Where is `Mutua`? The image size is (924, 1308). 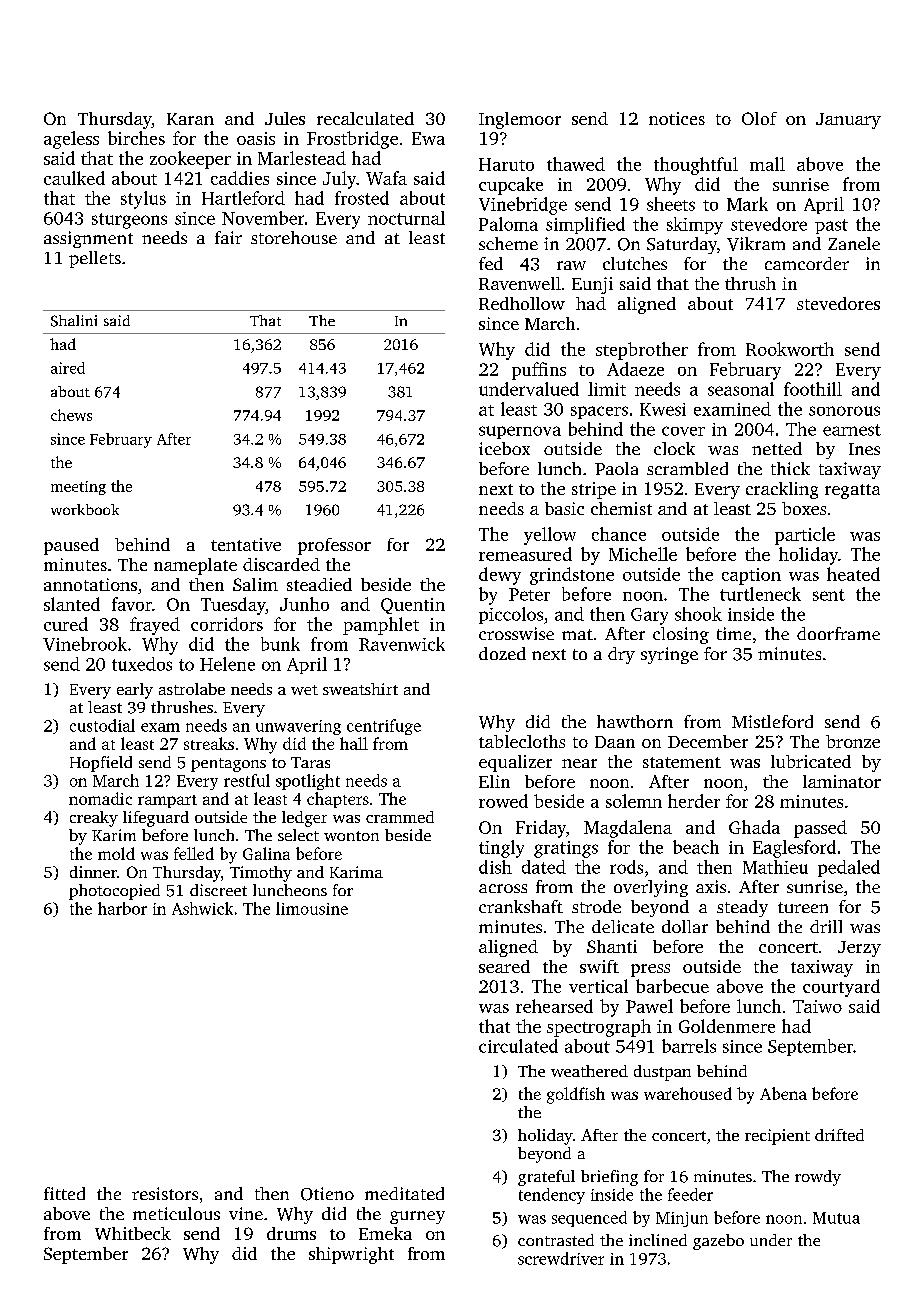
Mutua is located at coordinates (836, 1218).
